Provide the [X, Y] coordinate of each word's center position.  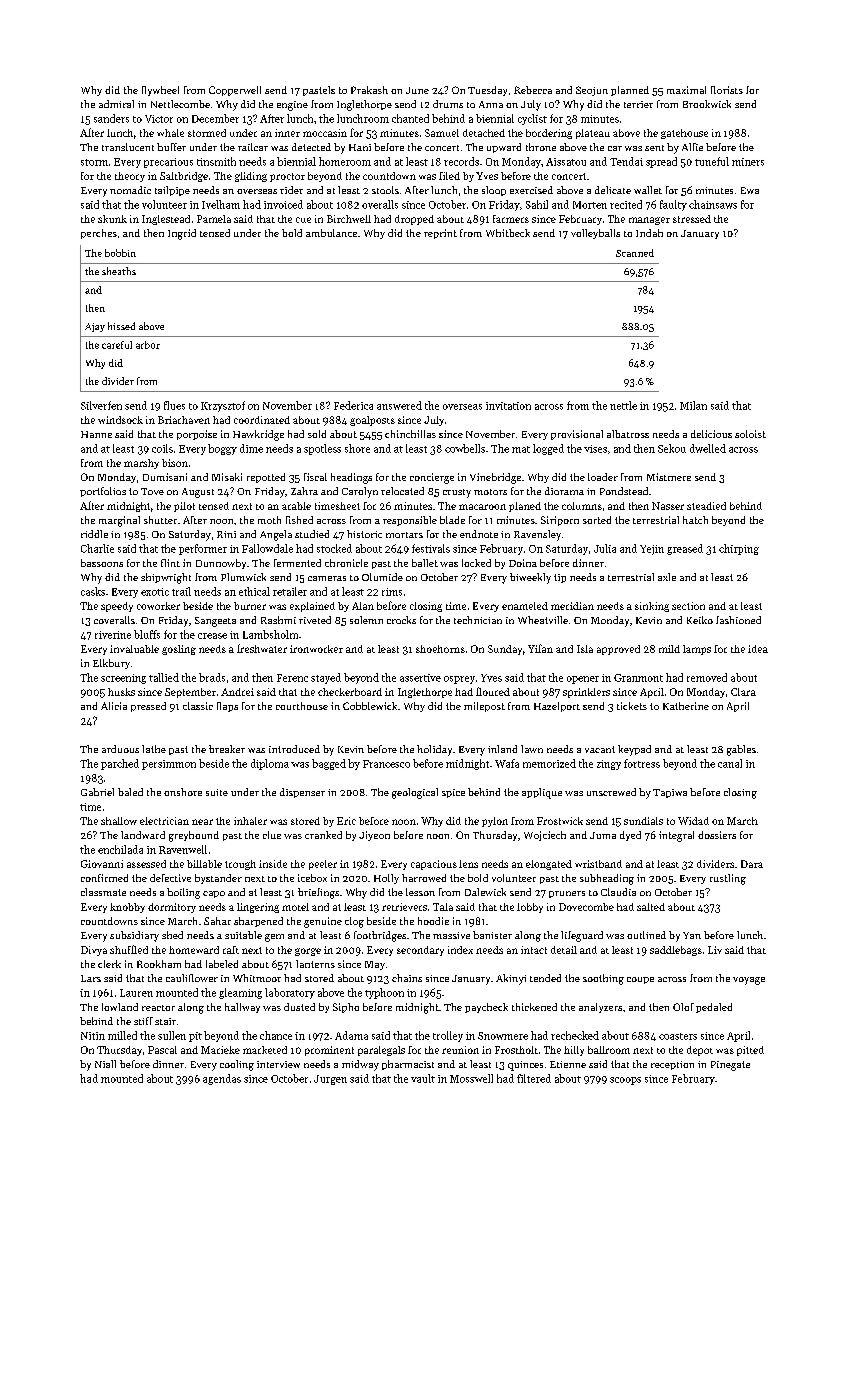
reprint [440, 234]
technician [478, 620]
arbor [148, 345]
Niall [105, 1064]
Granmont [638, 678]
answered [399, 405]
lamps [697, 650]
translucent [128, 147]
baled [130, 792]
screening [123, 679]
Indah [649, 233]
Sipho [346, 1008]
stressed [692, 219]
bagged [329, 764]
